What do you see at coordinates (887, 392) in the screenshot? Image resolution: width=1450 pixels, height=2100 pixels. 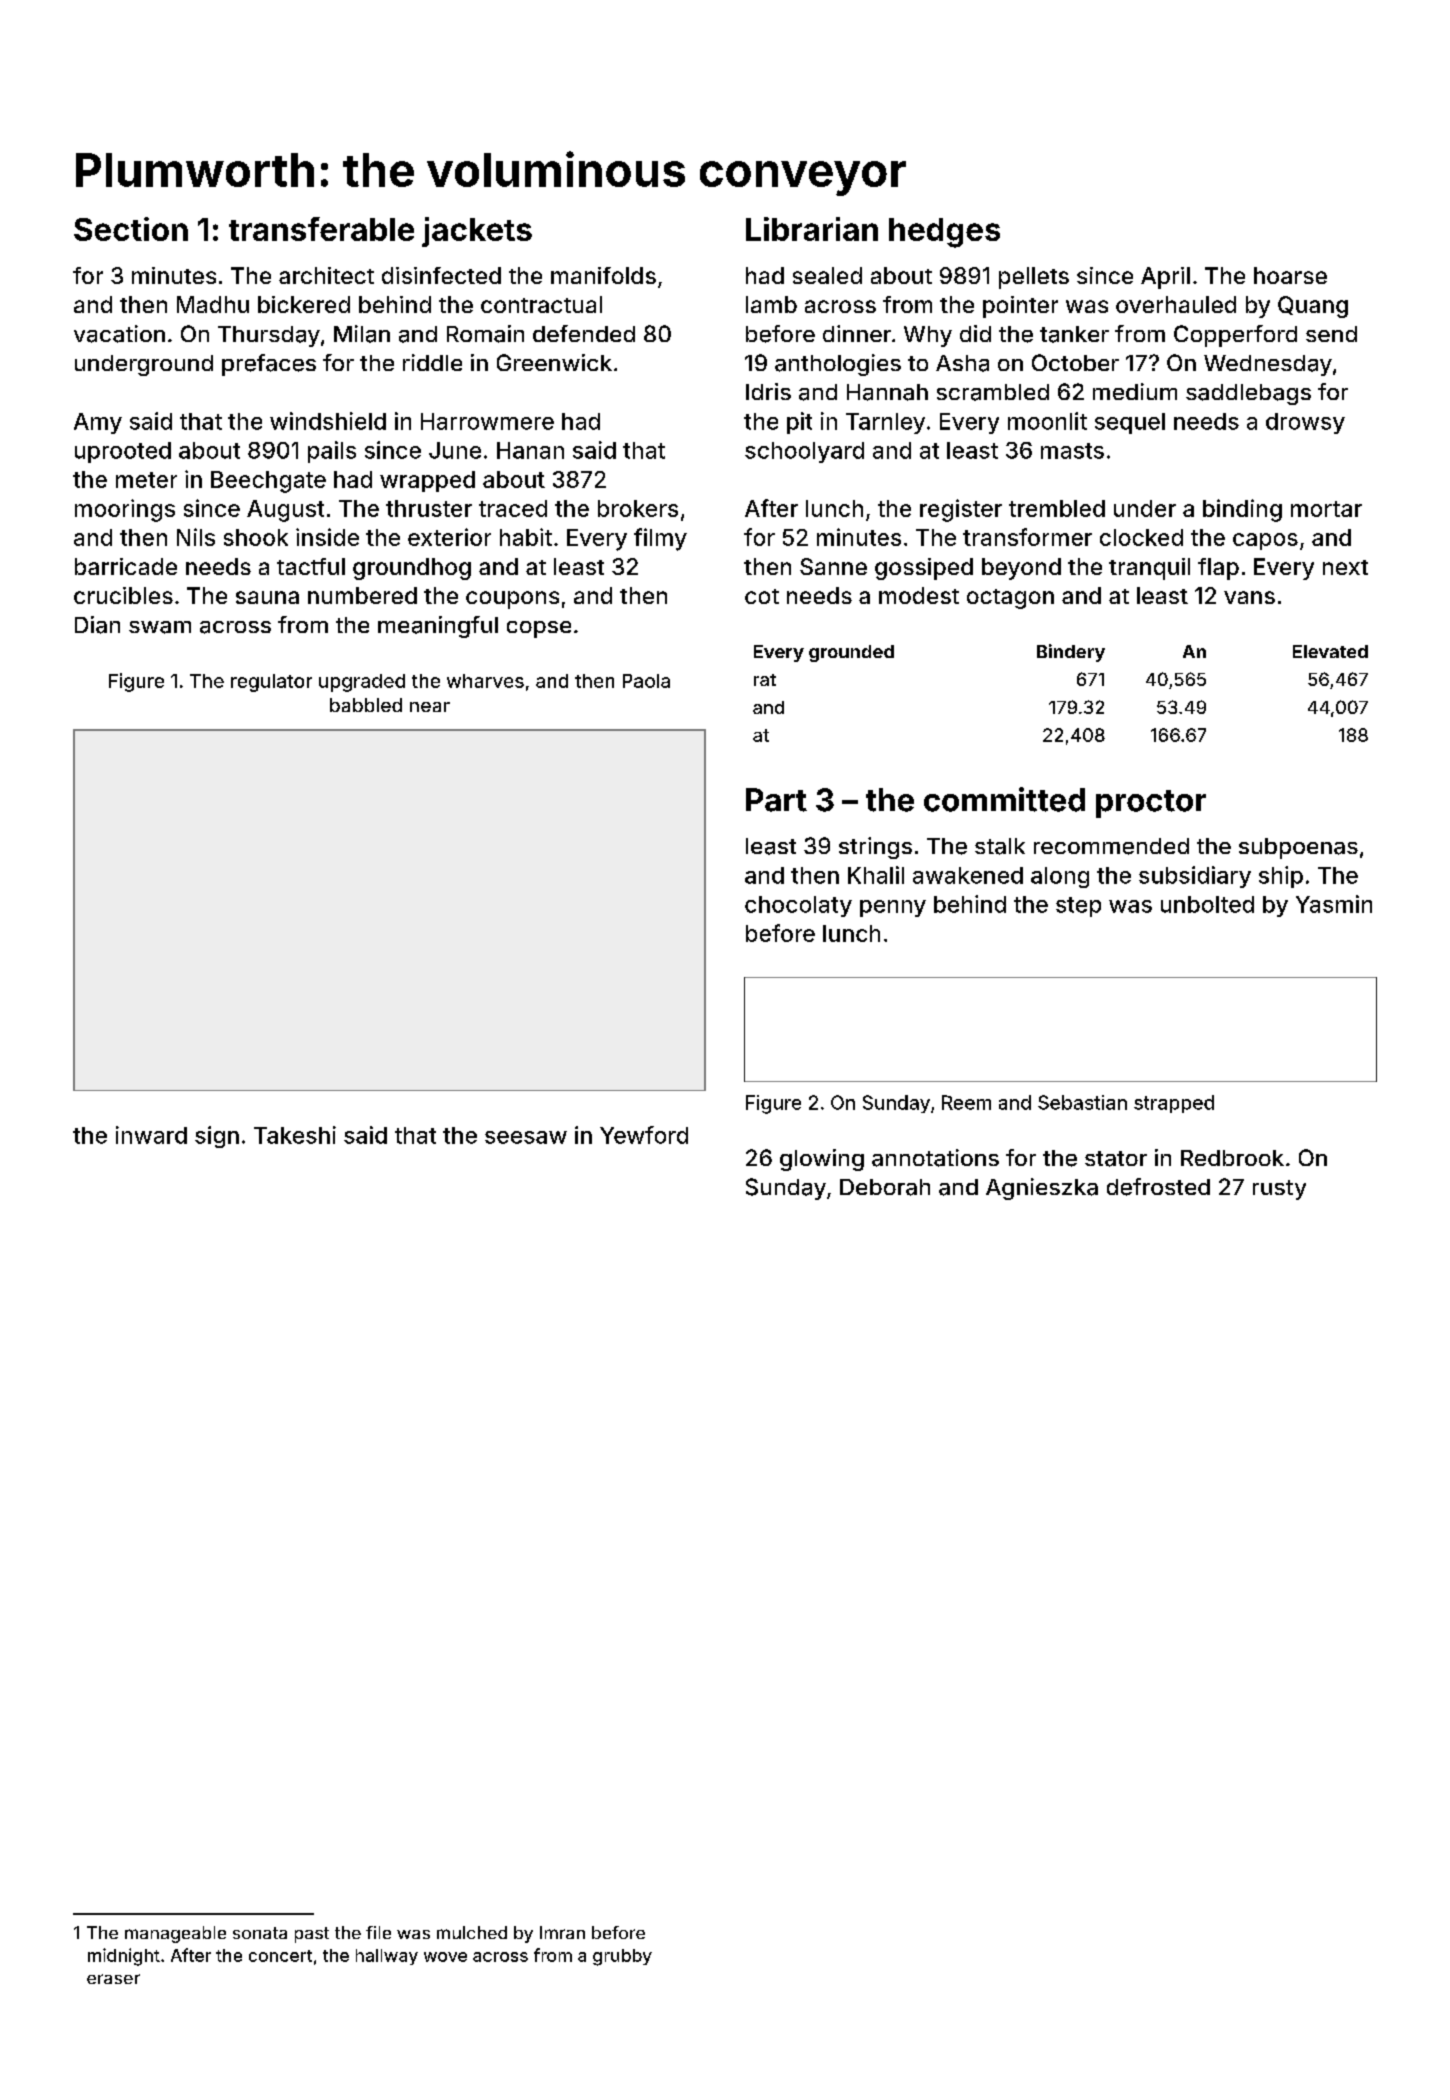 I see `Hannah` at bounding box center [887, 392].
